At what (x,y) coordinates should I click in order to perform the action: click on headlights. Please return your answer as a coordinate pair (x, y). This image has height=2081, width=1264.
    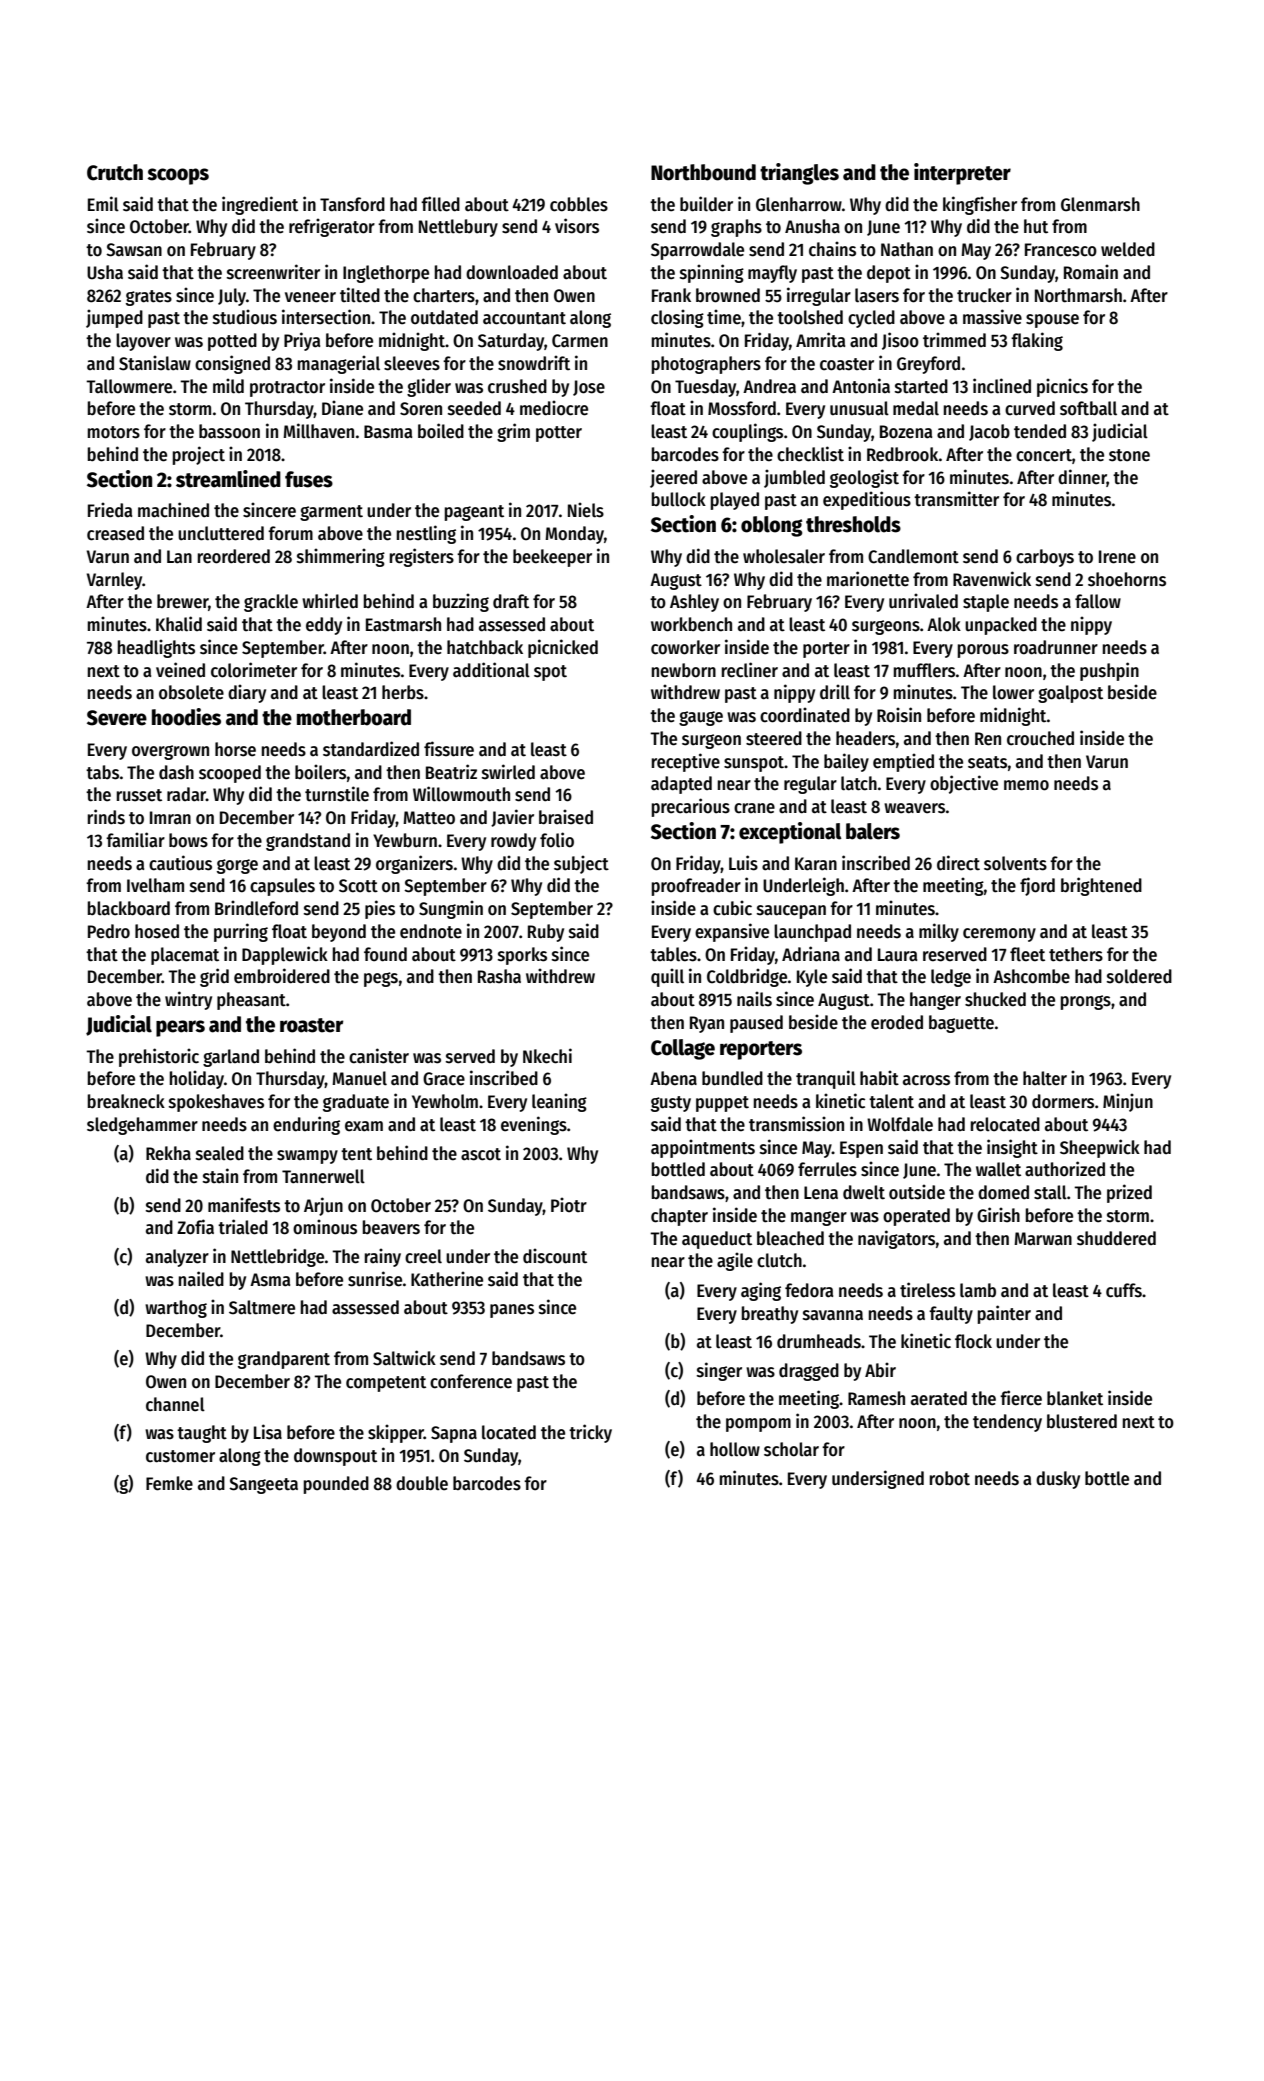
    Looking at the image, I should click on (156, 648).
